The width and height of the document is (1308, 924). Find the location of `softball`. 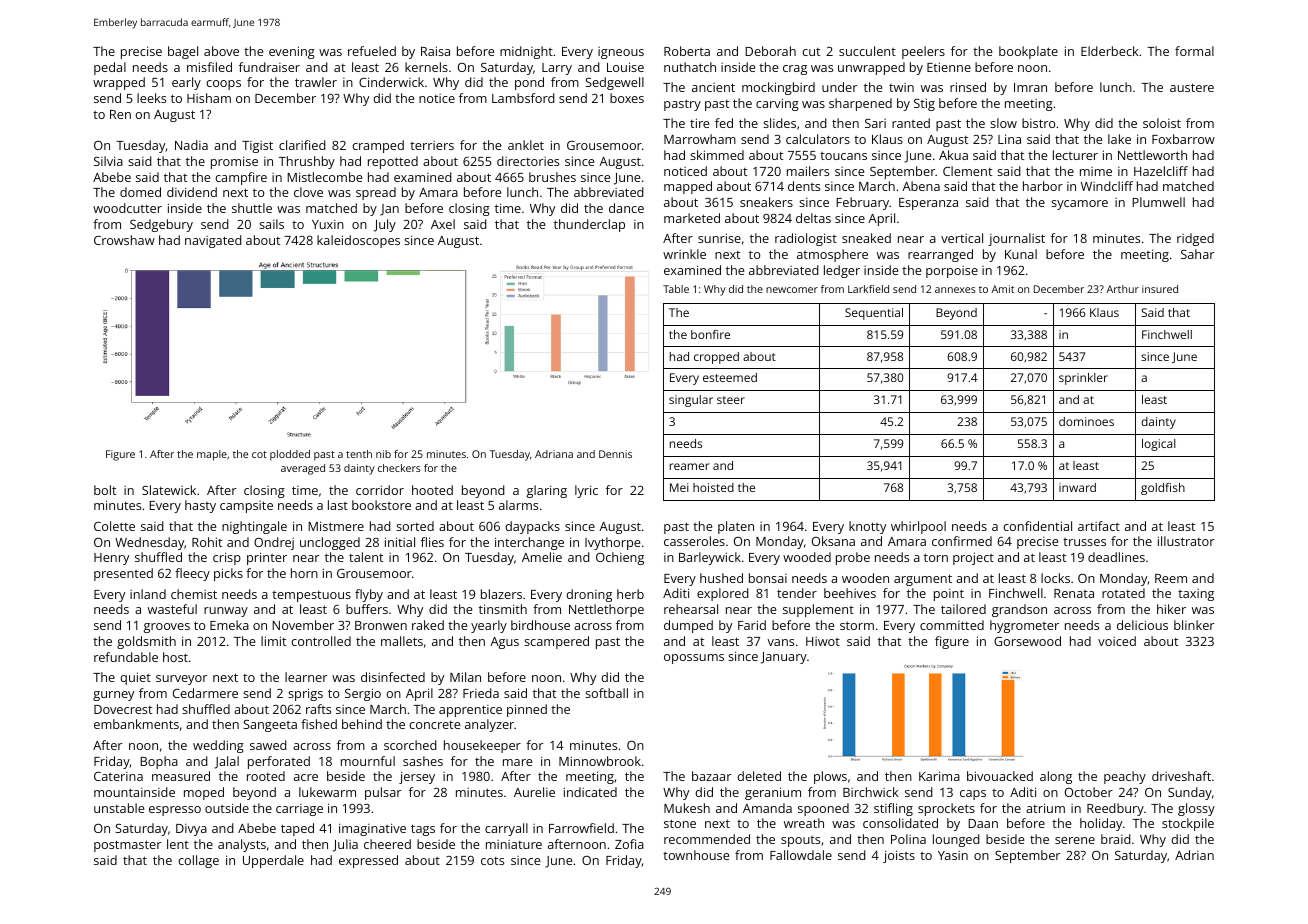

softball is located at coordinates (606, 693).
